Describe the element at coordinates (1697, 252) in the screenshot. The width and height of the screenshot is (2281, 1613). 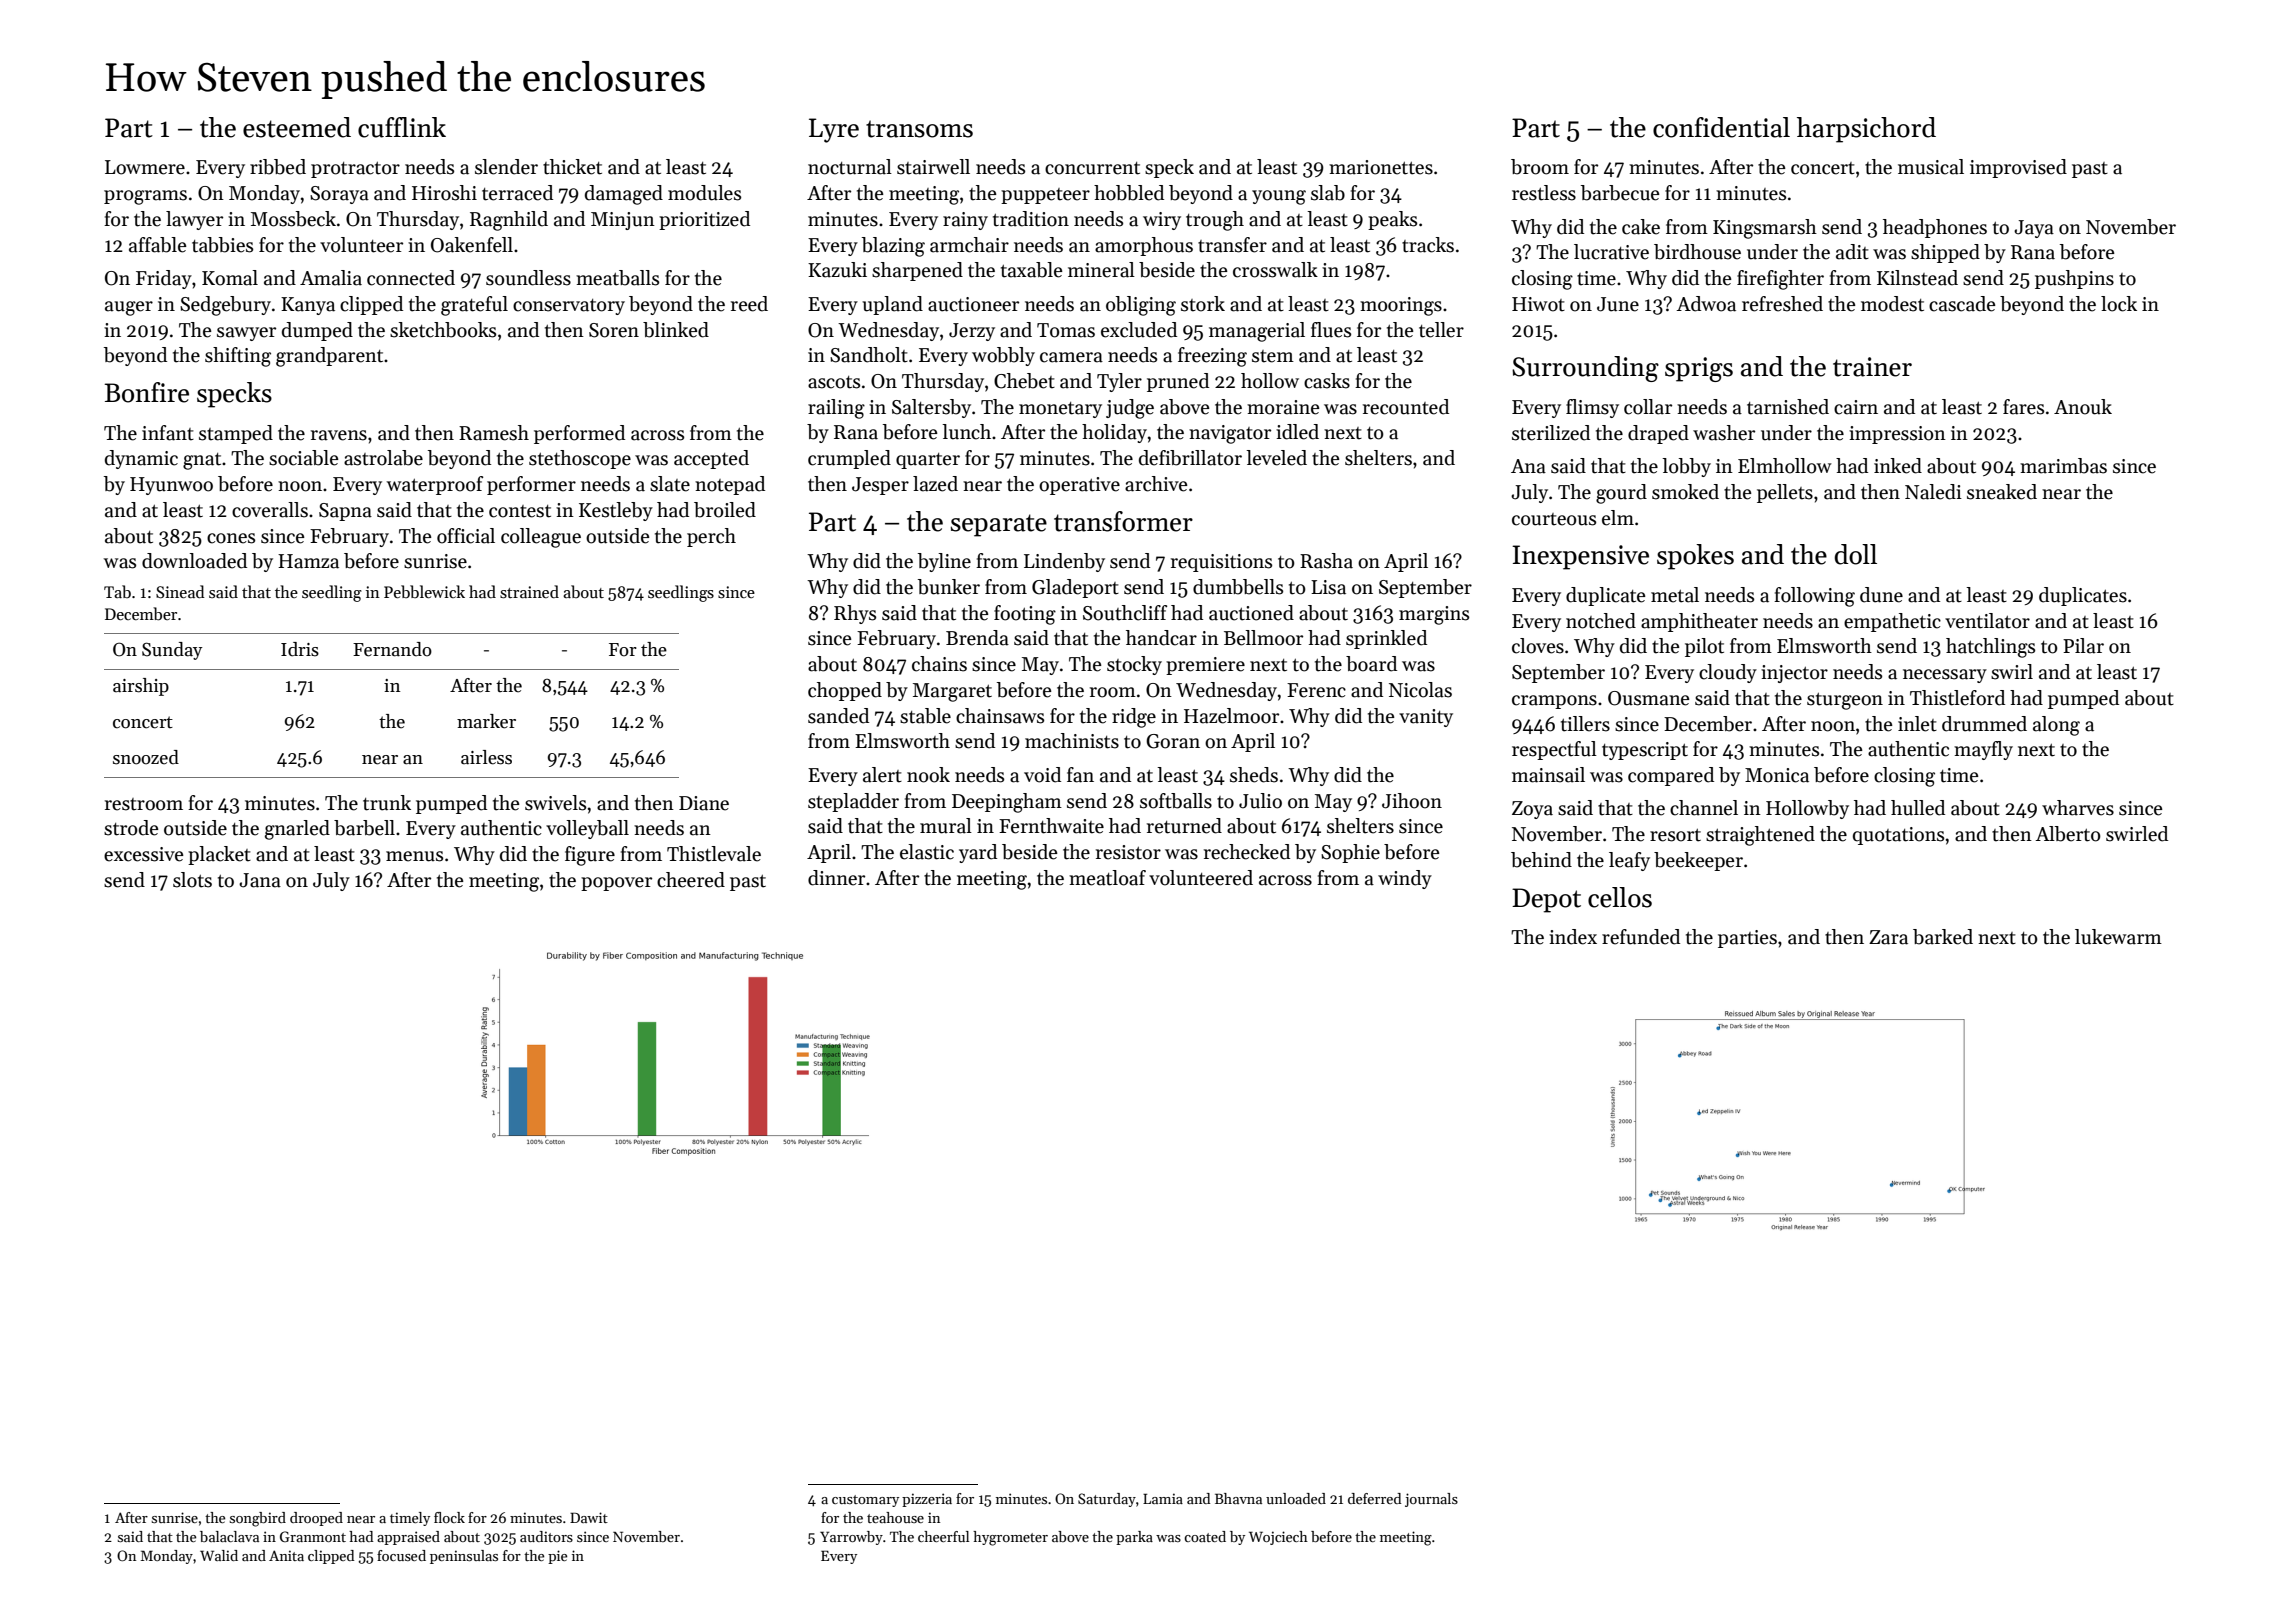
I see `birdhouse` at that location.
